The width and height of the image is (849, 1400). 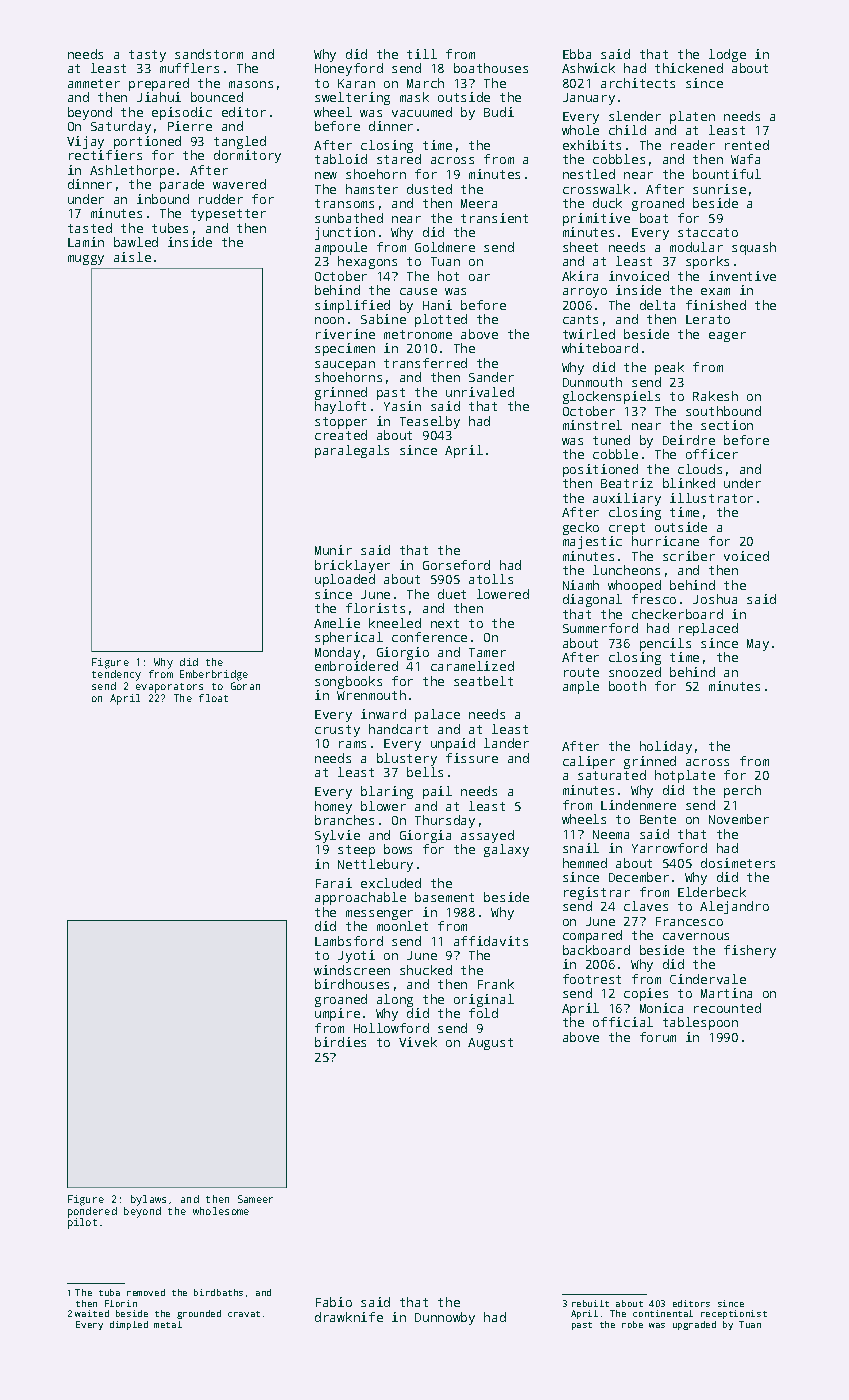 I want to click on Emberbridge, so click(x=214, y=675).
